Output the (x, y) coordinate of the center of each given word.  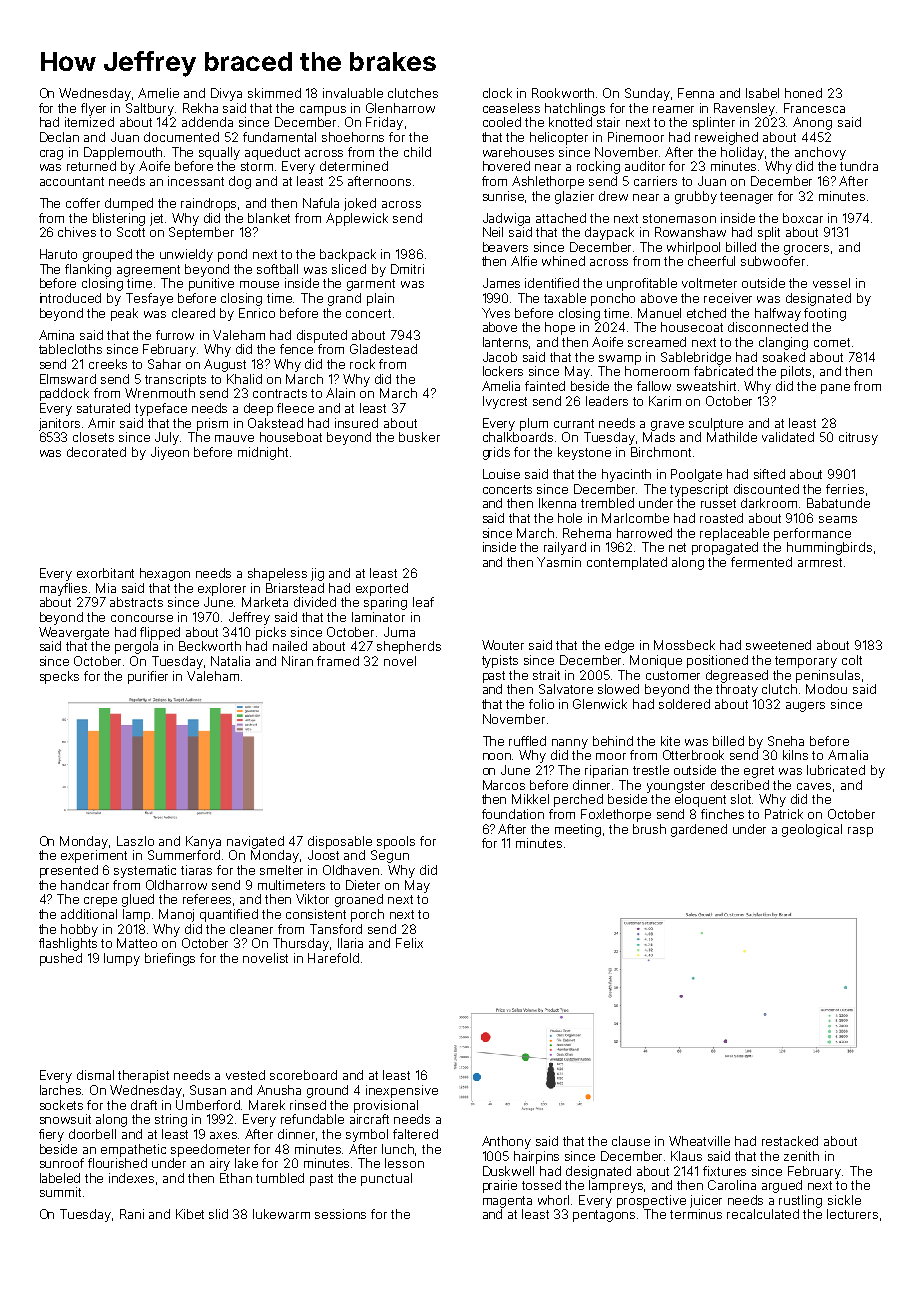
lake (246, 1163)
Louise (501, 474)
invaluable (353, 93)
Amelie (158, 93)
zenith (801, 1156)
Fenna (696, 93)
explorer (222, 589)
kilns (795, 755)
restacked (790, 1141)
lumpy (122, 959)
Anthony (506, 1142)
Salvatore (566, 689)
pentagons (604, 1216)
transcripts (175, 380)
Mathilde (732, 437)
